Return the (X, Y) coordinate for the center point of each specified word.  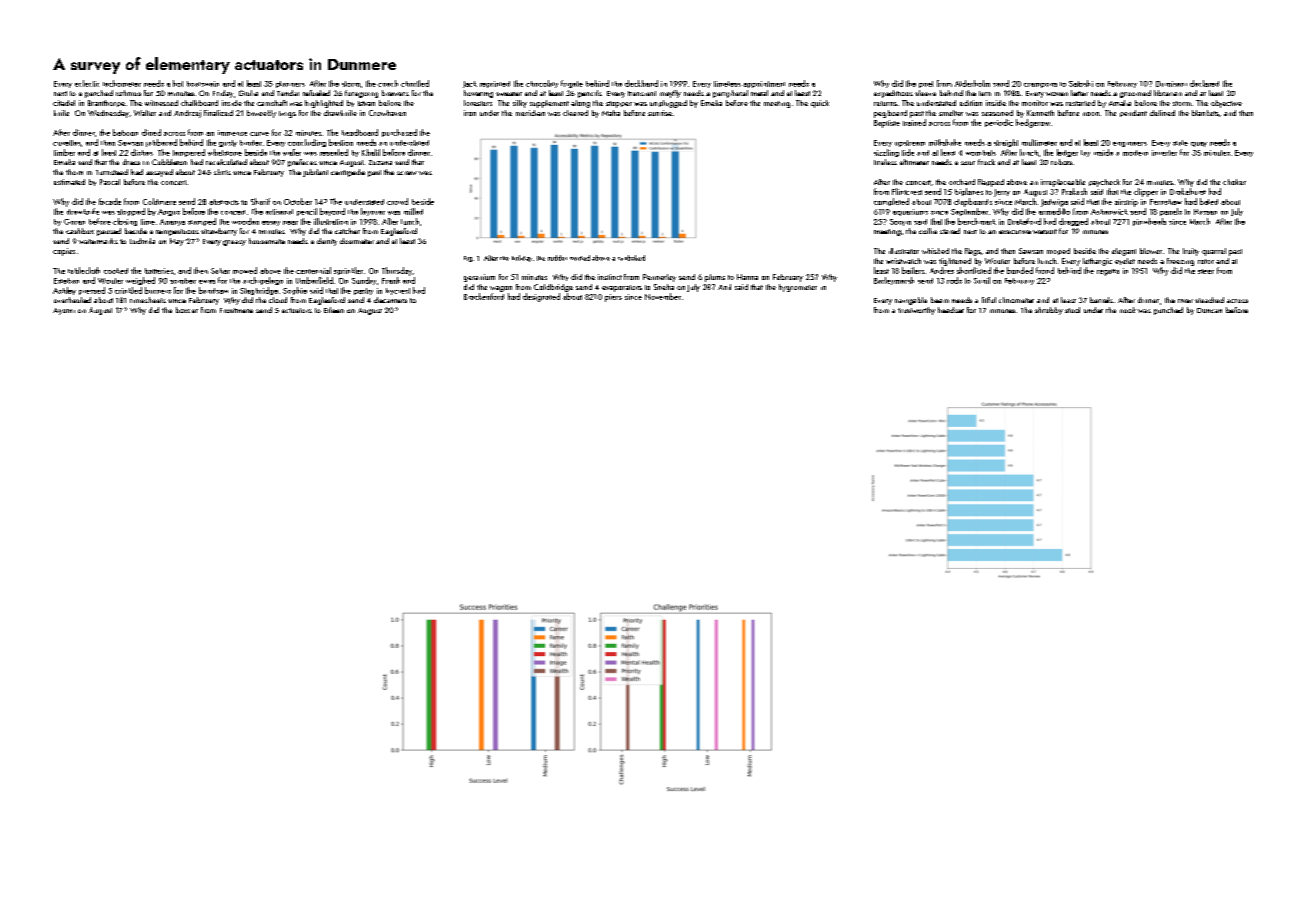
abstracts (224, 202)
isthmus (128, 93)
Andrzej (187, 114)
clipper (1146, 192)
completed (891, 202)
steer (1206, 271)
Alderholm (972, 83)
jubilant (315, 173)
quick (820, 104)
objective (1226, 104)
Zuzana (380, 162)
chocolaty (542, 84)
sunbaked (631, 258)
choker (1234, 182)
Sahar (220, 271)
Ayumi (64, 311)
